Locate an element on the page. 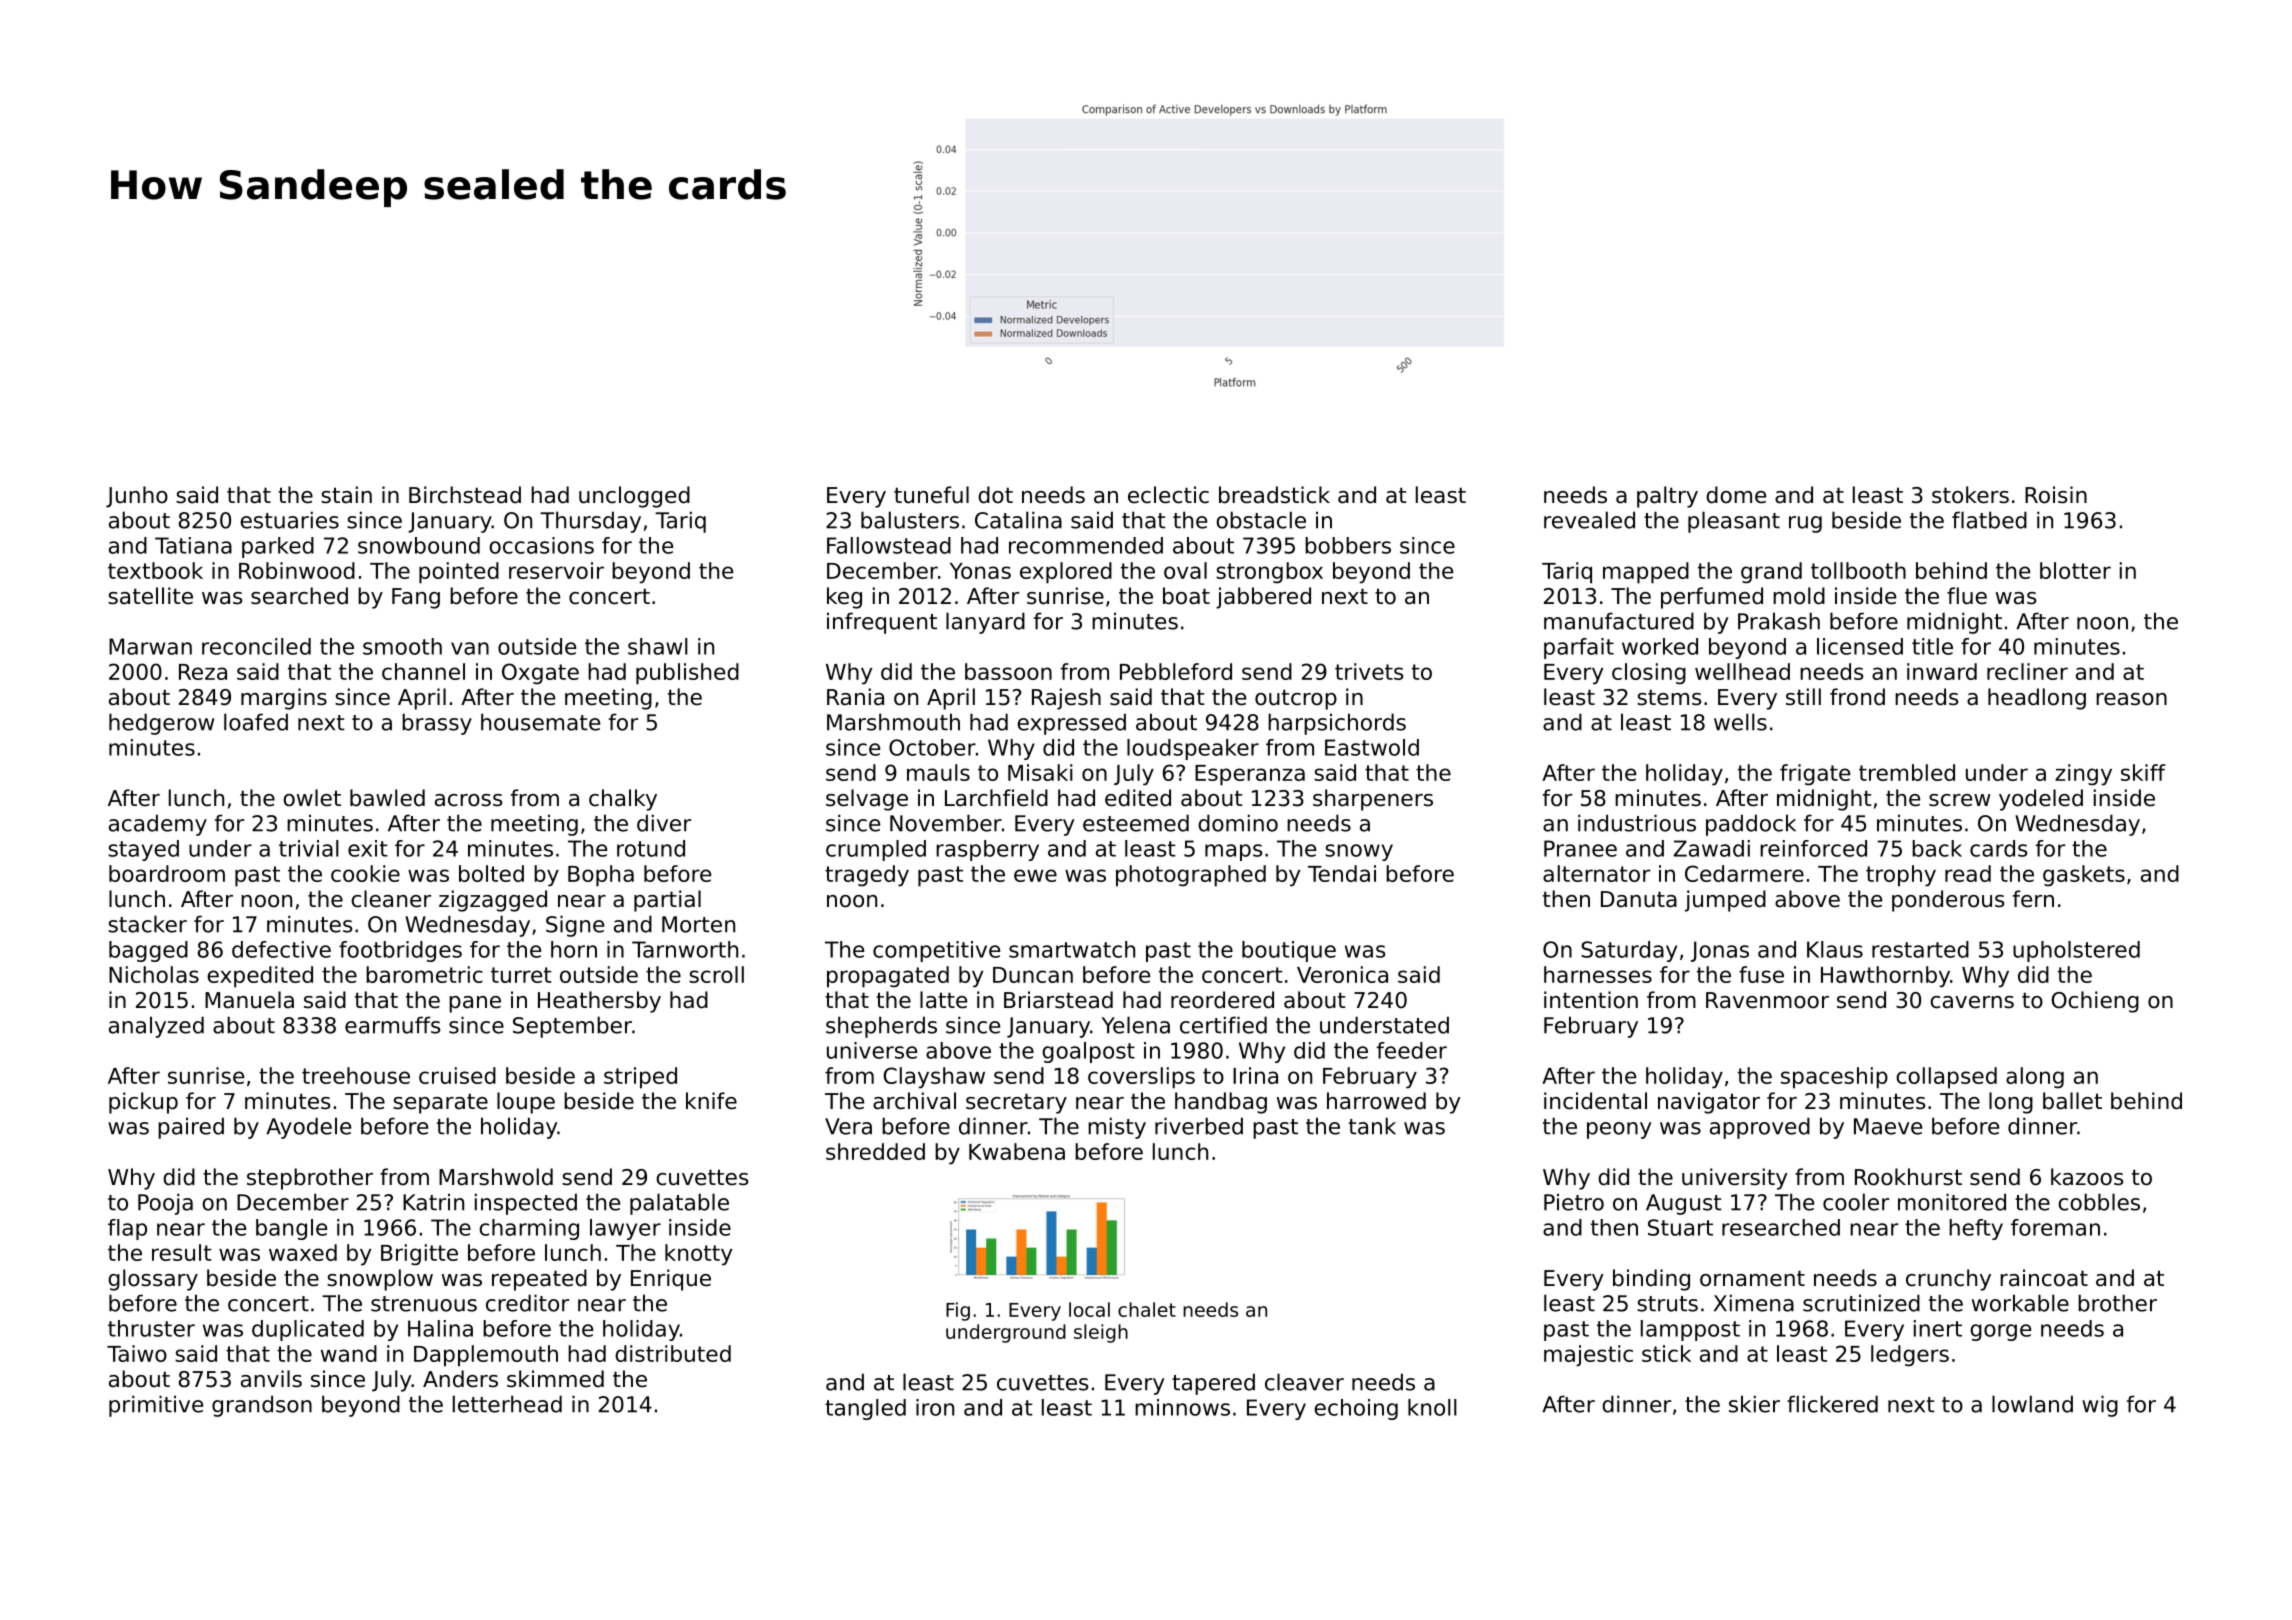 The height and width of the document is (1620, 2292). echoing is located at coordinates (1356, 1409).
